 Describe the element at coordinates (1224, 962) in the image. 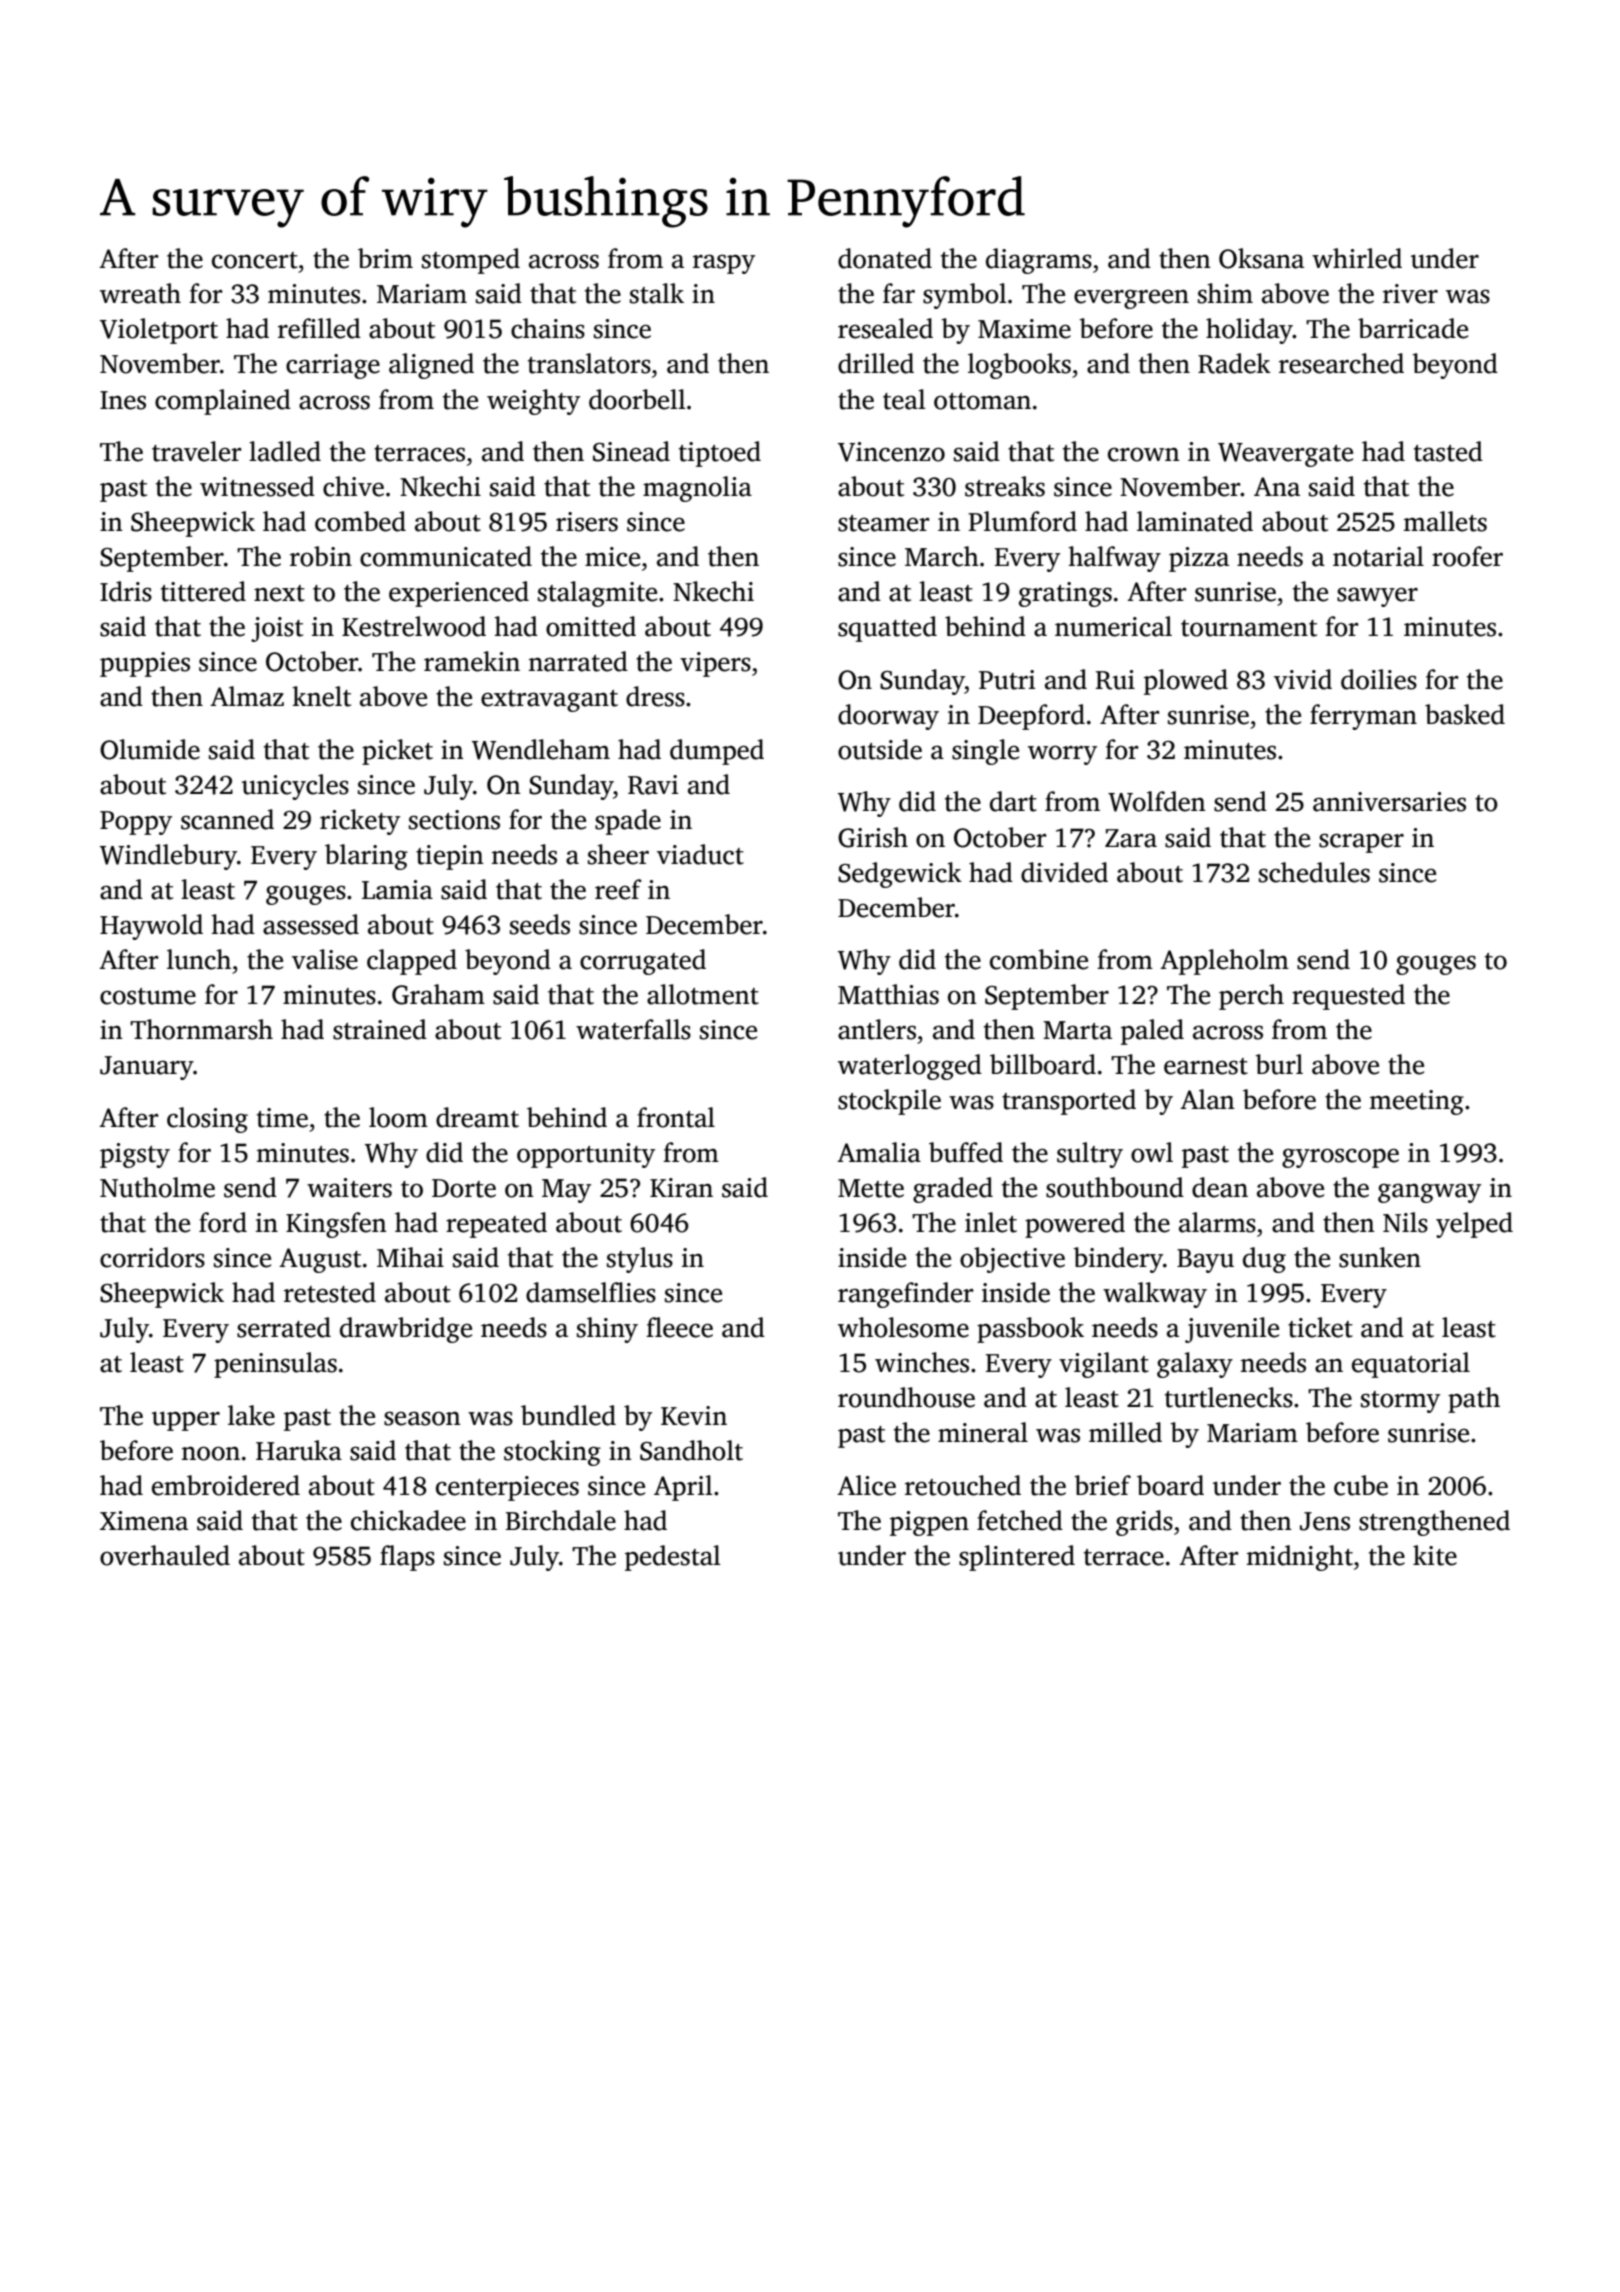

I see `Appleholm` at that location.
